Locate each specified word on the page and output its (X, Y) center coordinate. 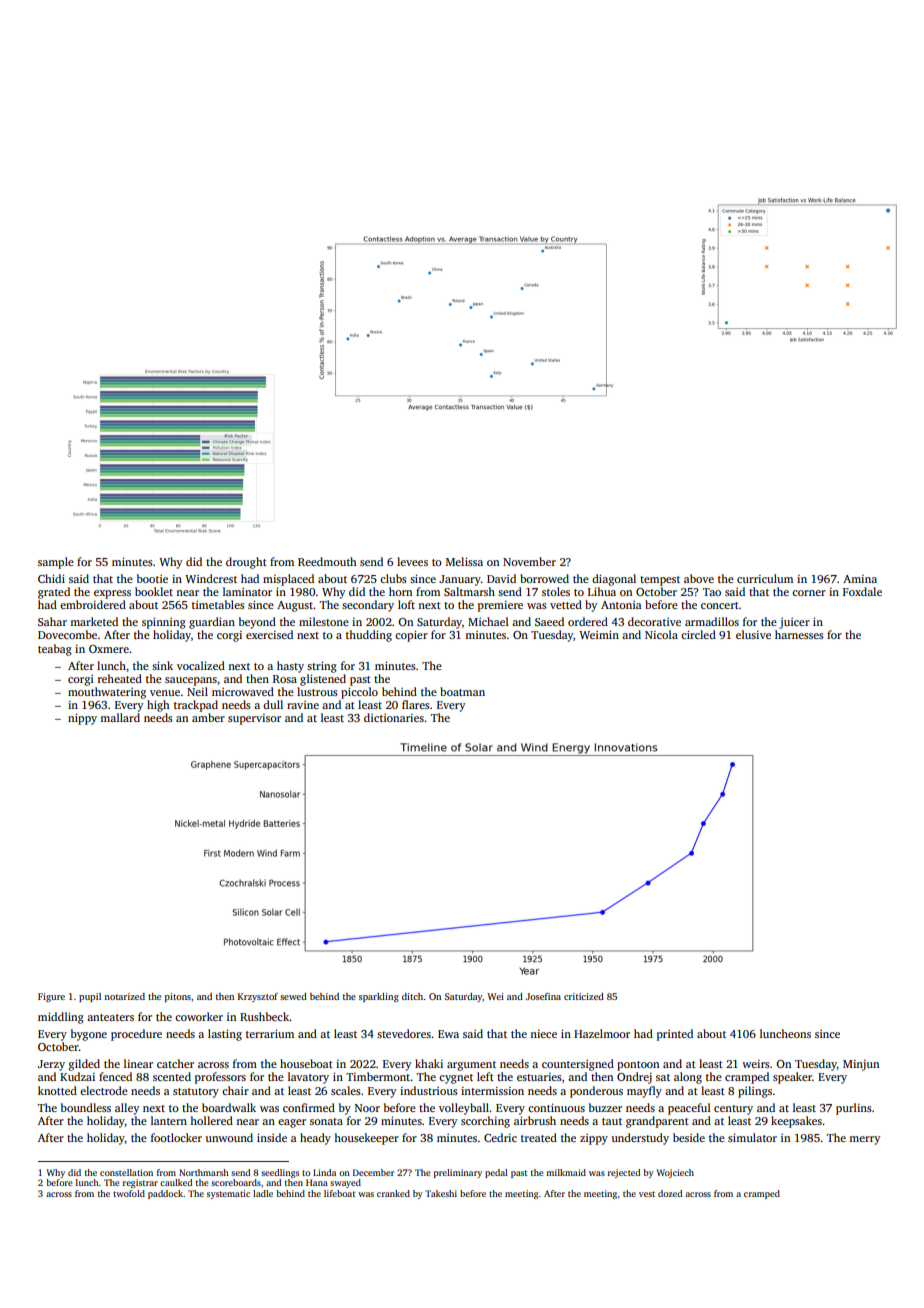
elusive (753, 634)
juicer (794, 623)
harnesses (799, 634)
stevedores (404, 1033)
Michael (488, 621)
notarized (124, 996)
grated (54, 593)
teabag (55, 650)
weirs (756, 1064)
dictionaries (394, 717)
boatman (462, 691)
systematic (228, 1194)
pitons (178, 997)
